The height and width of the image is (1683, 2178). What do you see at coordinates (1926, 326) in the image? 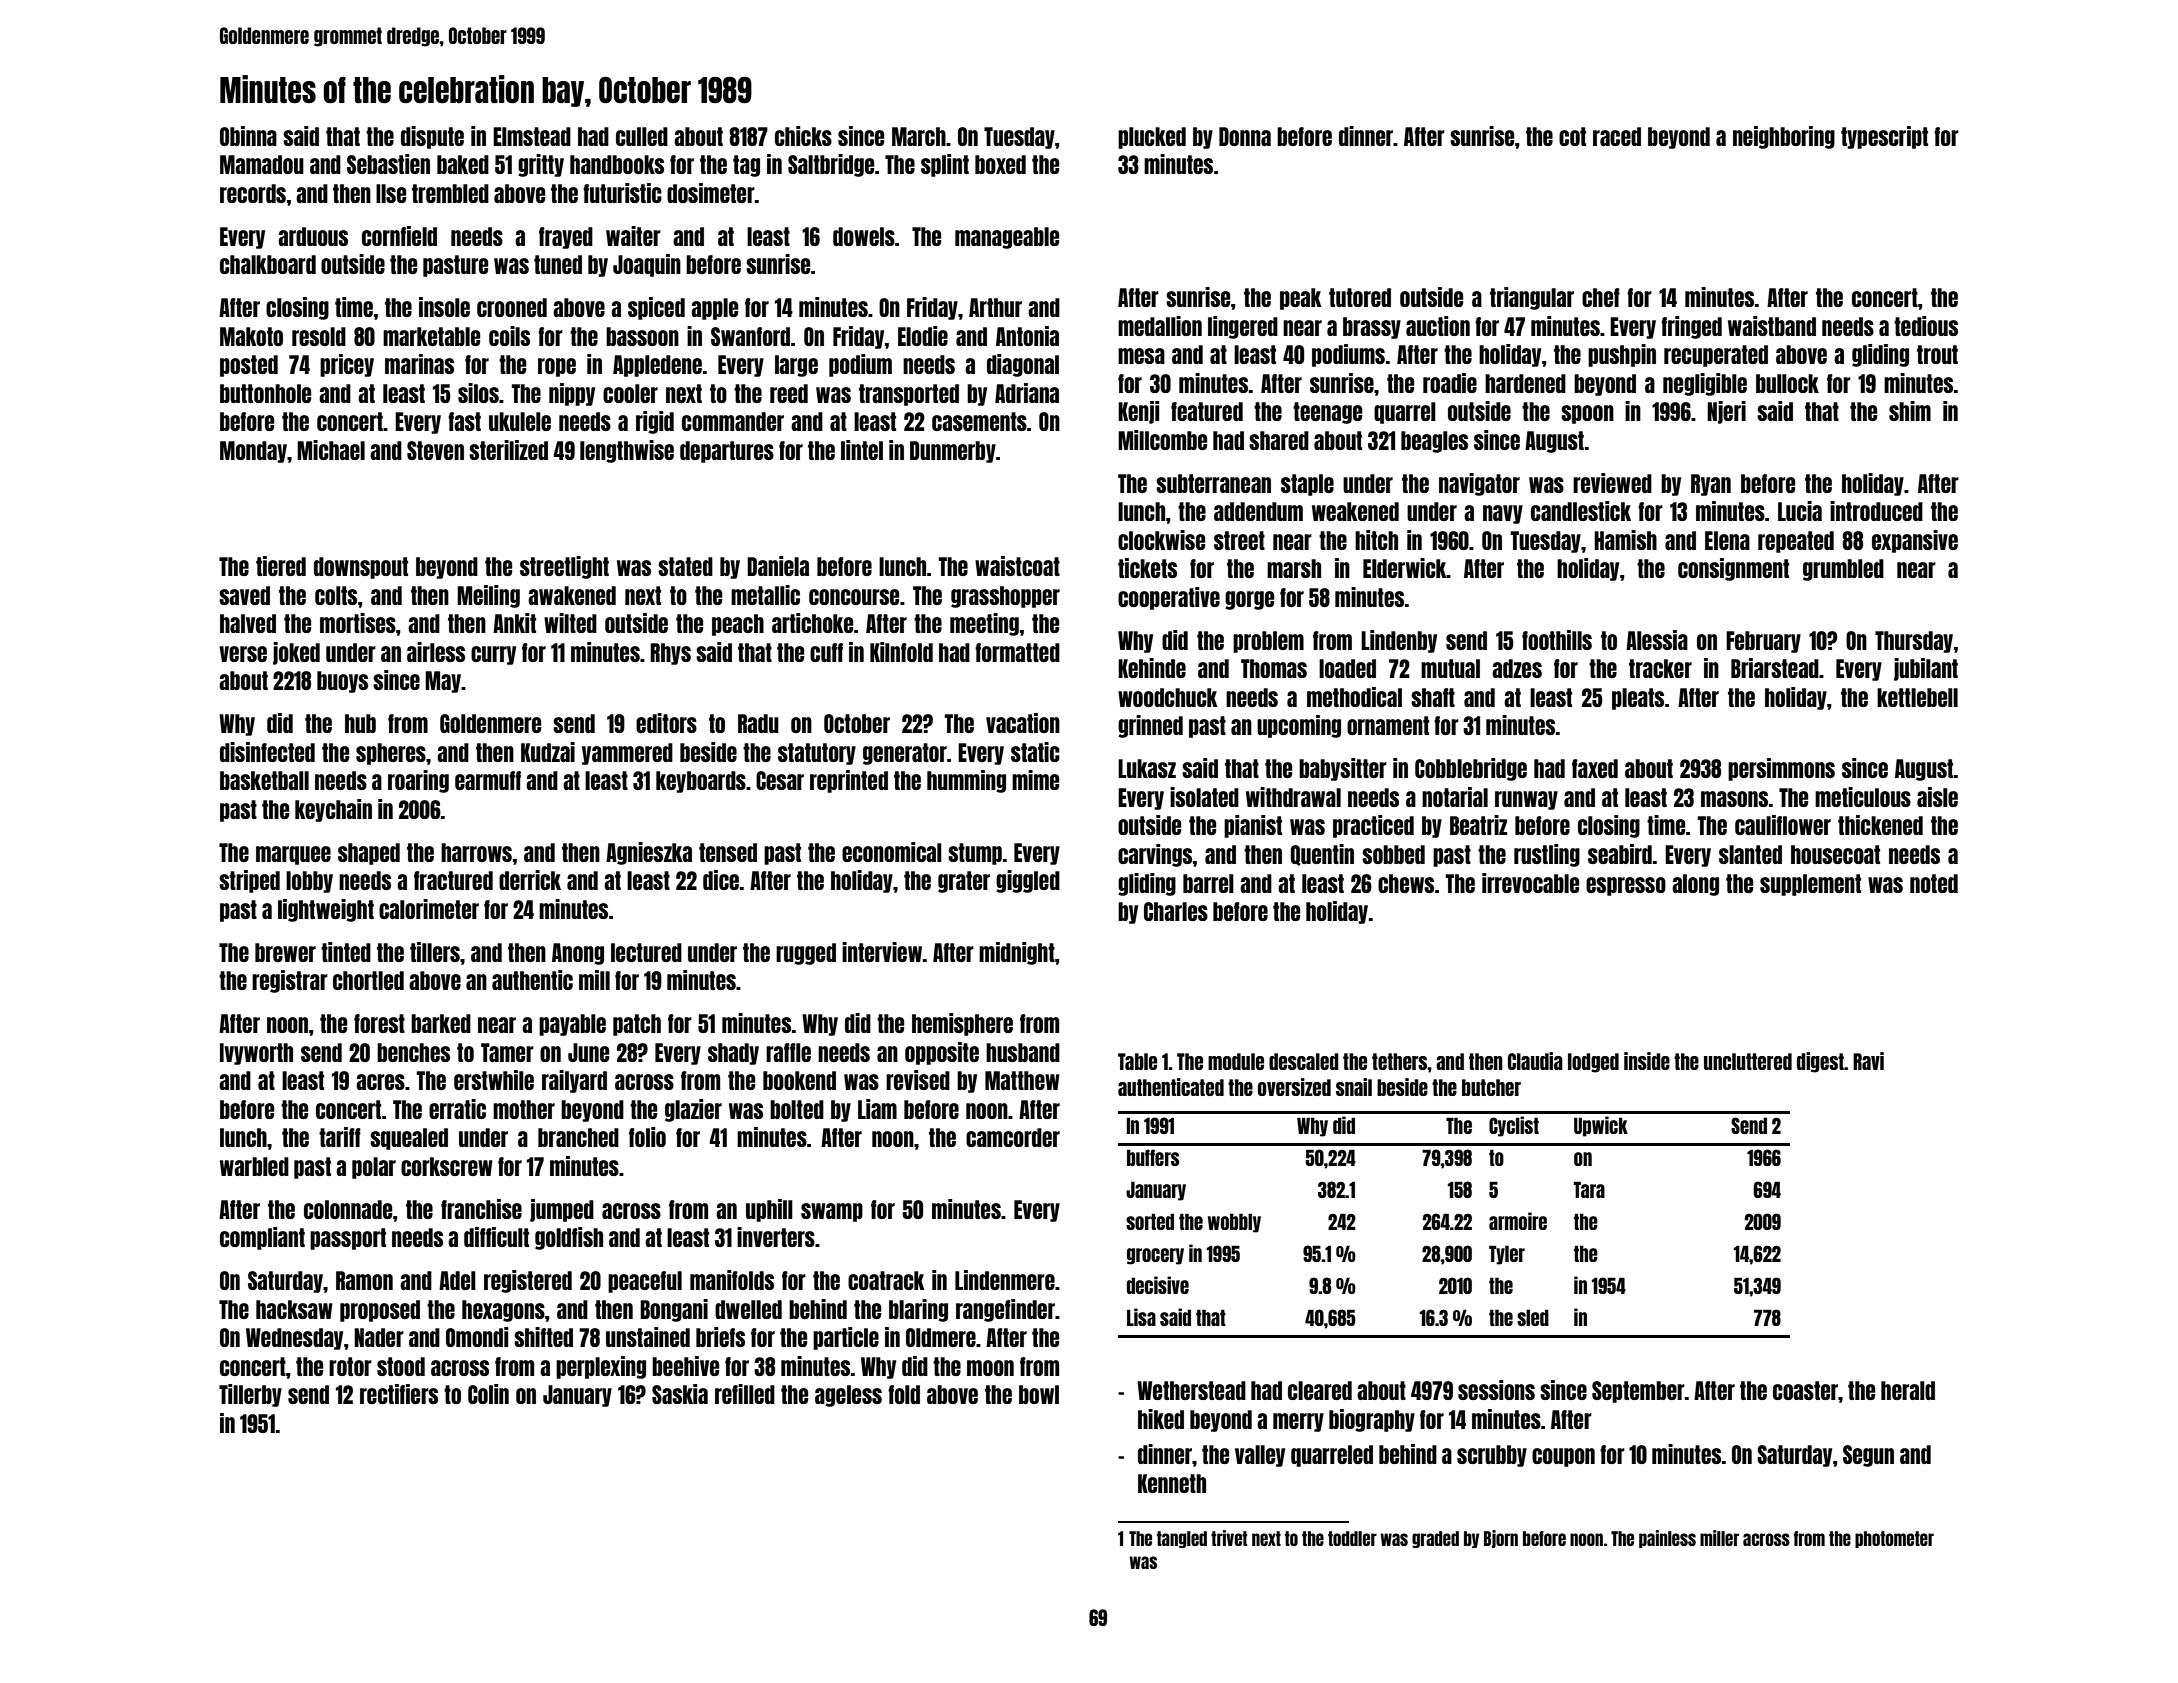
I see `tedious` at bounding box center [1926, 326].
